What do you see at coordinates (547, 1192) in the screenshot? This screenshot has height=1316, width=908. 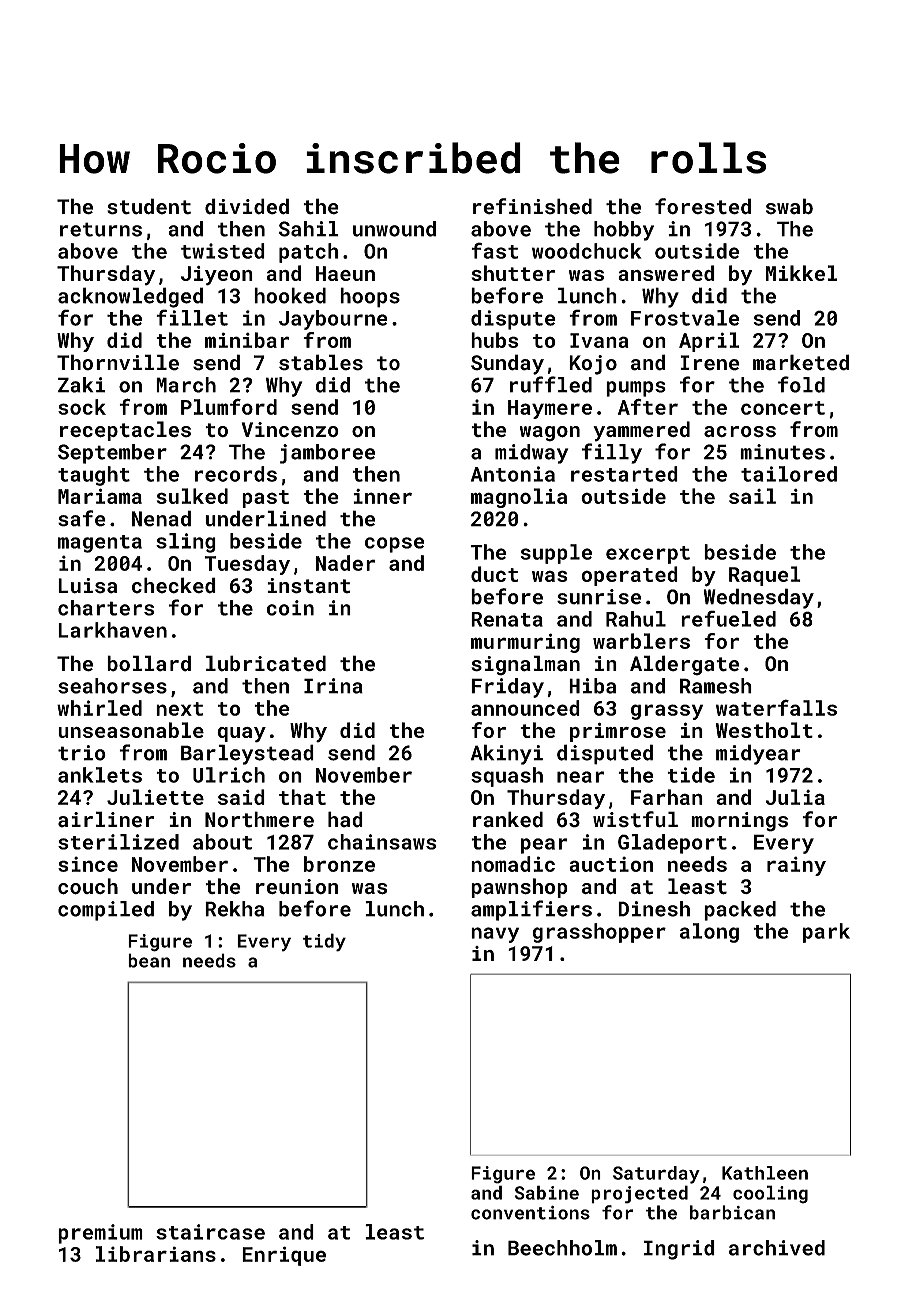 I see `Sabine` at bounding box center [547, 1192].
